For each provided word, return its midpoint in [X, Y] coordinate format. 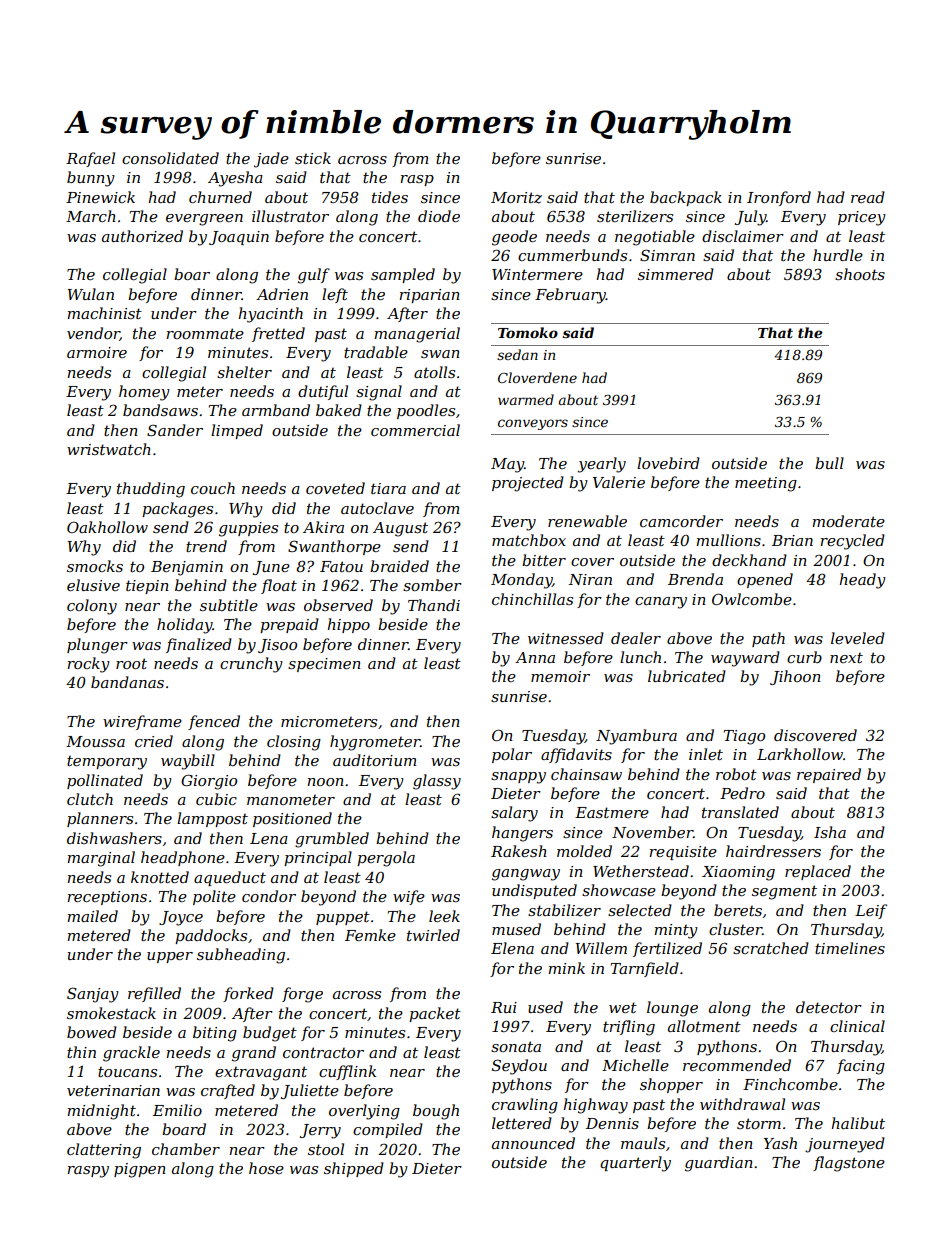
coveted [335, 488]
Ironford [779, 198]
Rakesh [519, 851]
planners [100, 819]
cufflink [347, 1072]
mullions [728, 540]
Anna [535, 657]
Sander [175, 430]
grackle [131, 1054]
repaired [829, 775]
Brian [792, 540]
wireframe [142, 722]
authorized [142, 236]
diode [439, 216]
